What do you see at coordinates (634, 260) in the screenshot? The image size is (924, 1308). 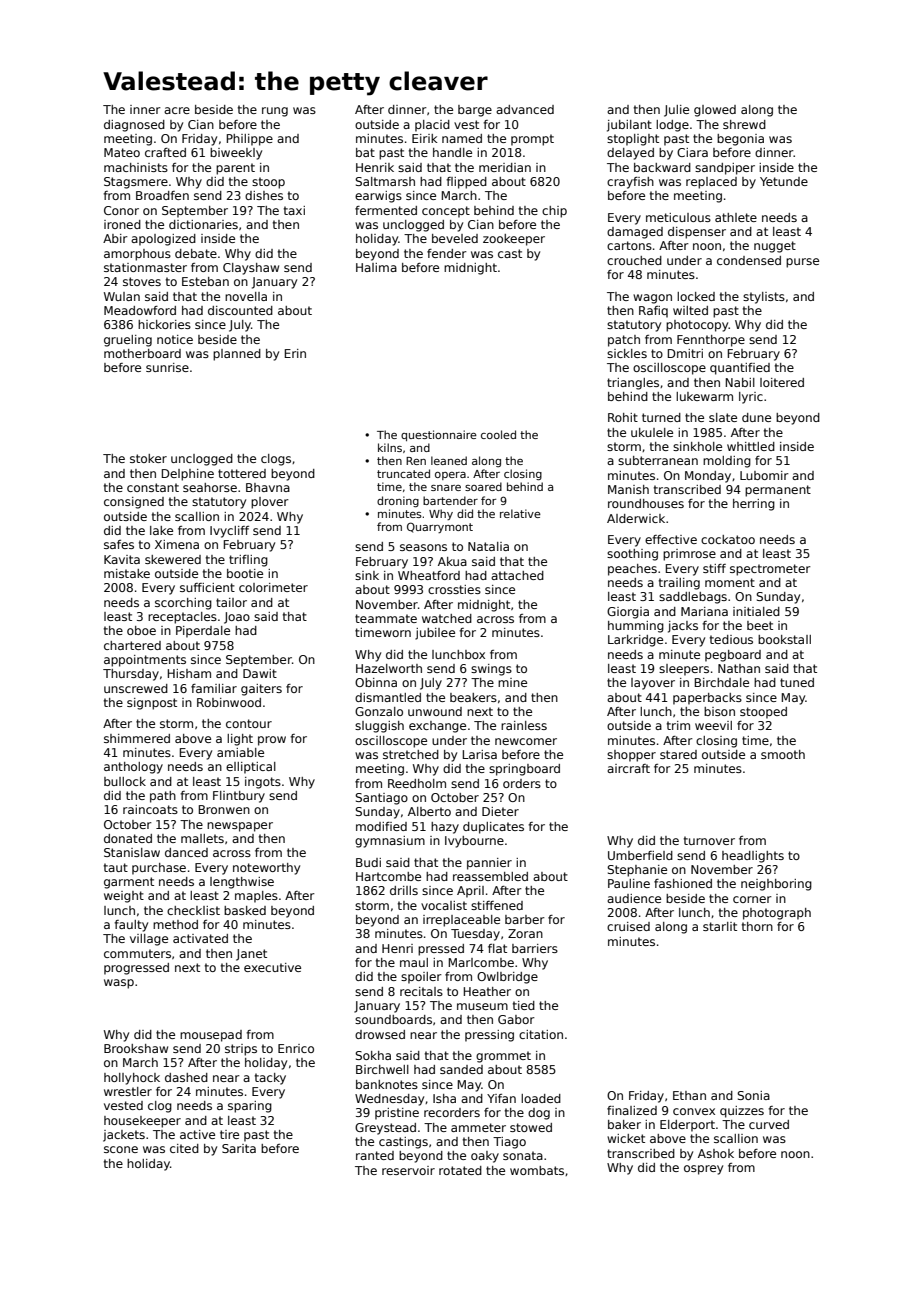 I see `crouched` at bounding box center [634, 260].
